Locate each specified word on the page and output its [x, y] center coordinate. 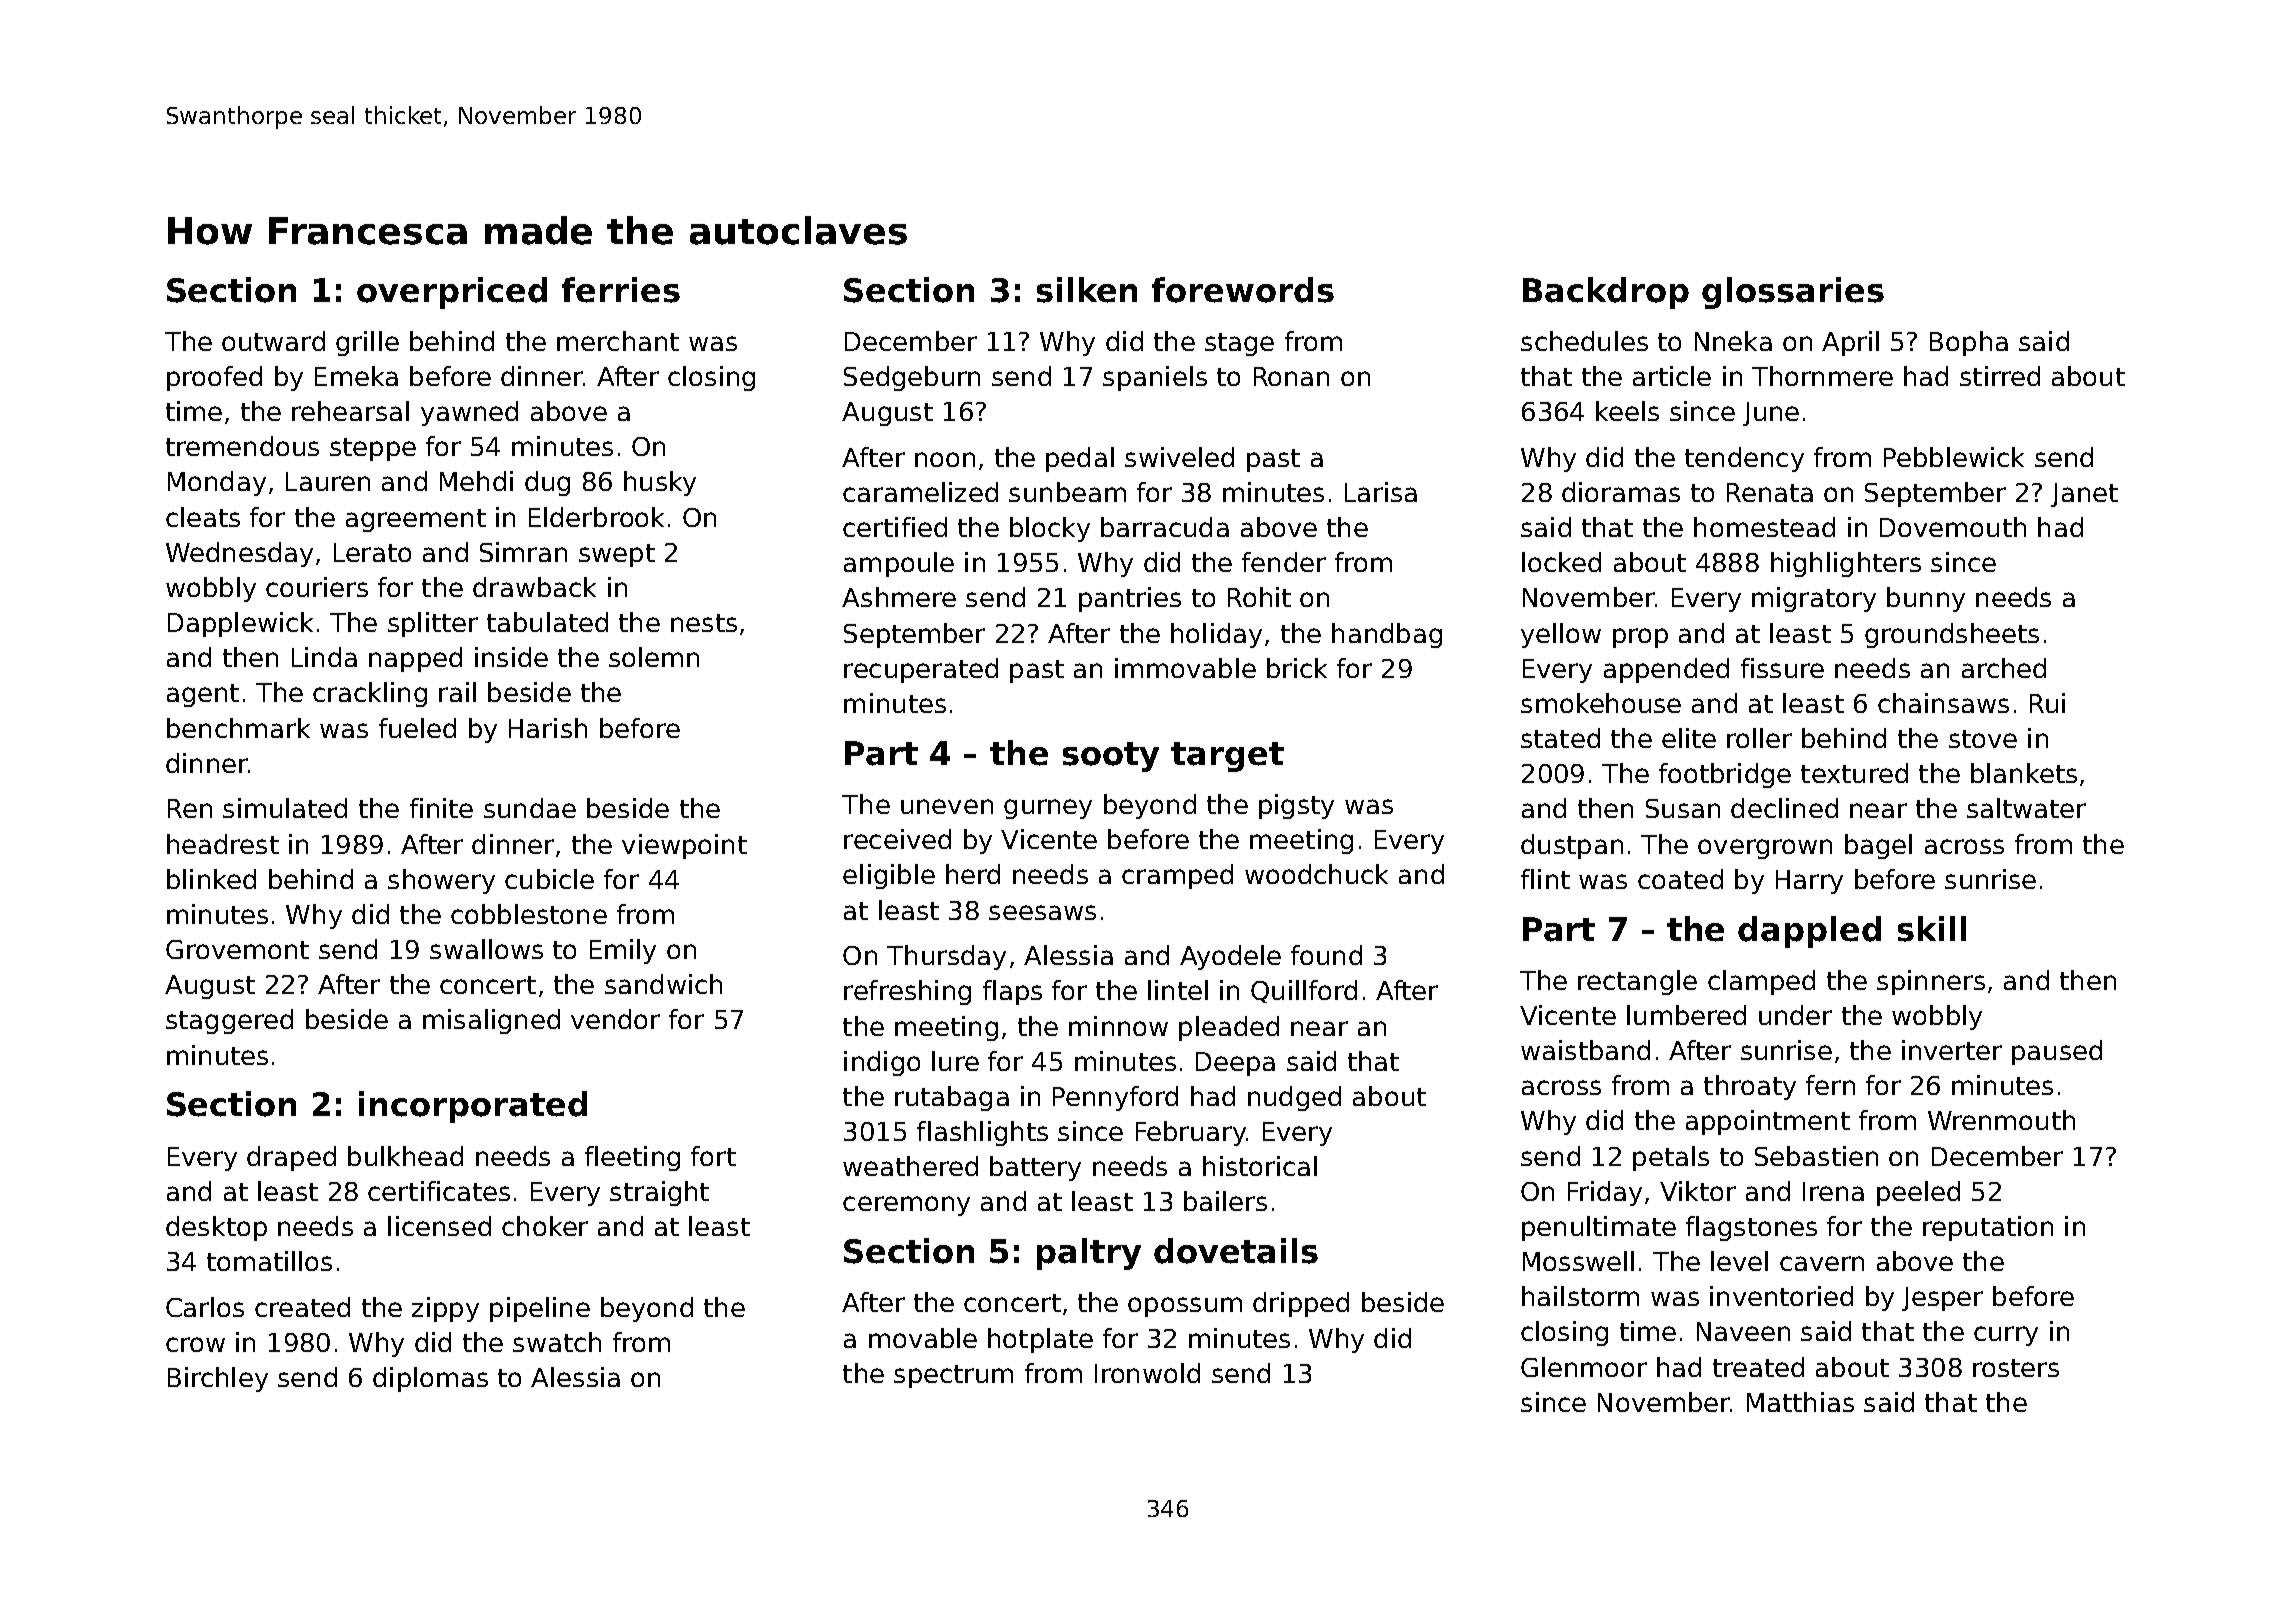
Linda [324, 657]
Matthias [1800, 1402]
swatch [557, 1342]
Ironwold [1147, 1373]
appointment [1768, 1122]
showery [441, 881]
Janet [2084, 495]
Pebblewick [1954, 457]
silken [1087, 290]
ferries [621, 290]
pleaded [1229, 1028]
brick [1297, 668]
